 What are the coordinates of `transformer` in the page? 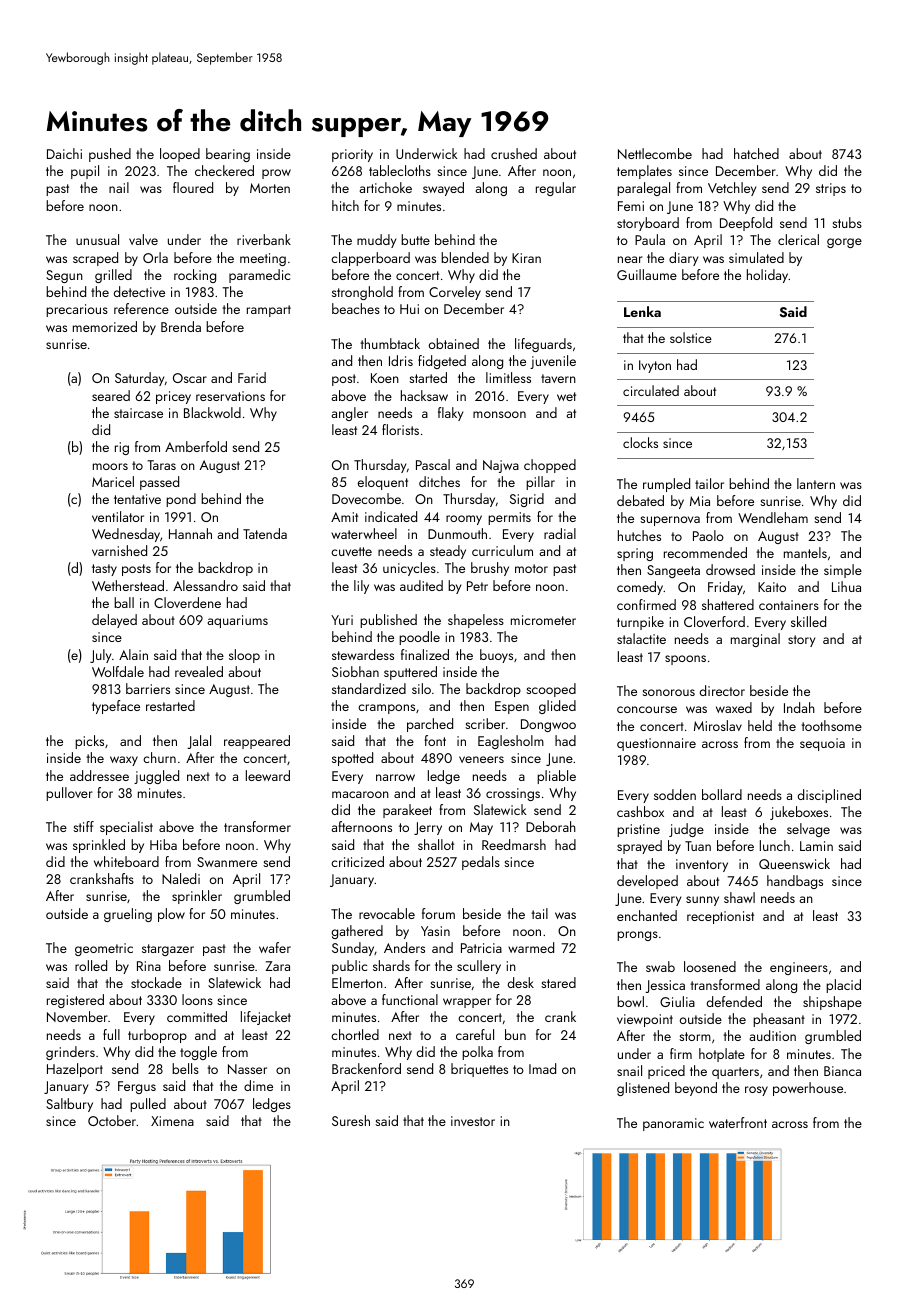 It's located at (257, 826).
